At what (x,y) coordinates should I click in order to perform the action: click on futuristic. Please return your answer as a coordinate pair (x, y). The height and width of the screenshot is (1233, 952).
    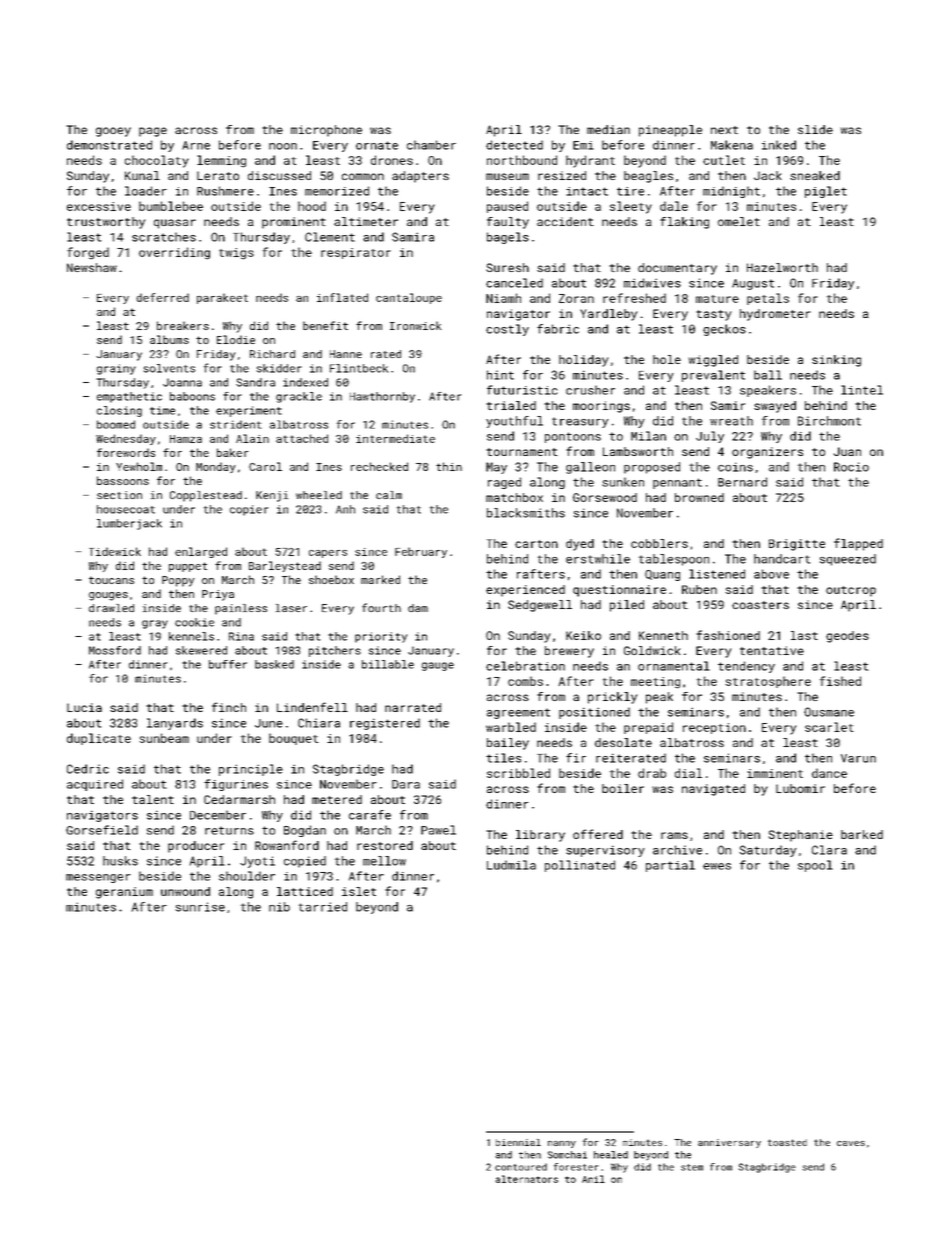
    Looking at the image, I should click on (522, 390).
